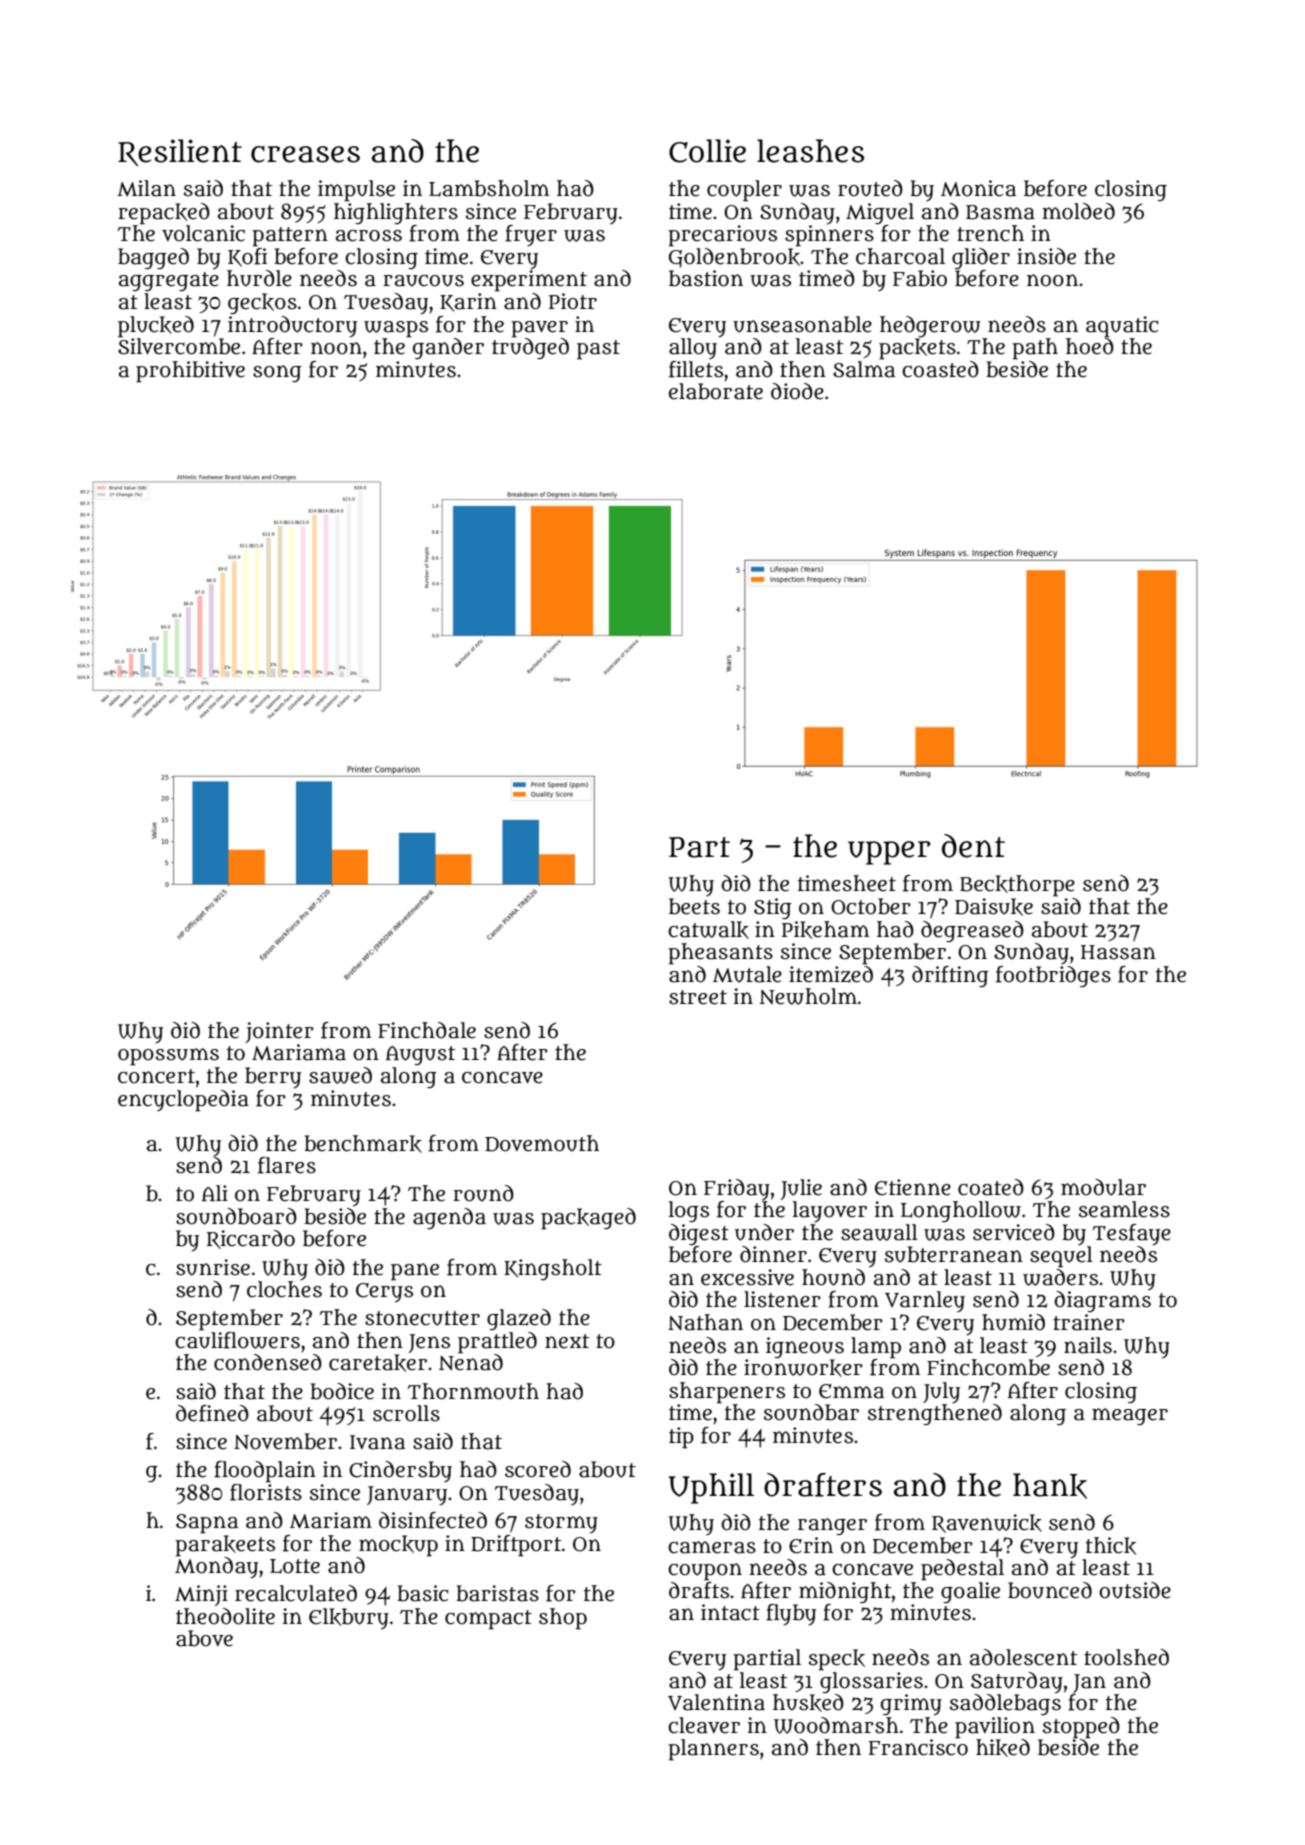 The width and height of the page is (1305, 1845). Describe the element at coordinates (707, 151) in the page. I see `Collie` at that location.
